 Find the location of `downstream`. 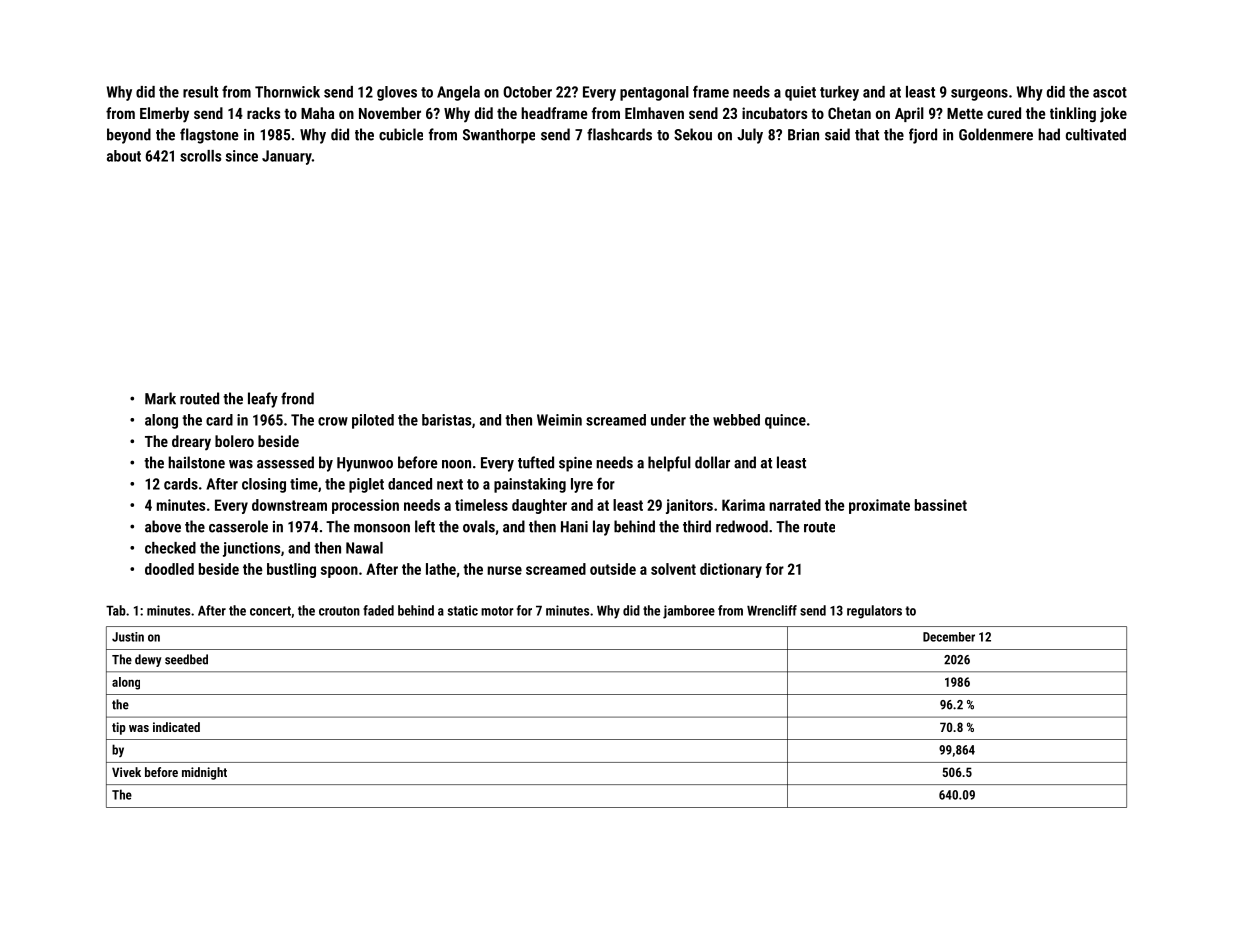

downstream is located at coordinates (289, 505).
